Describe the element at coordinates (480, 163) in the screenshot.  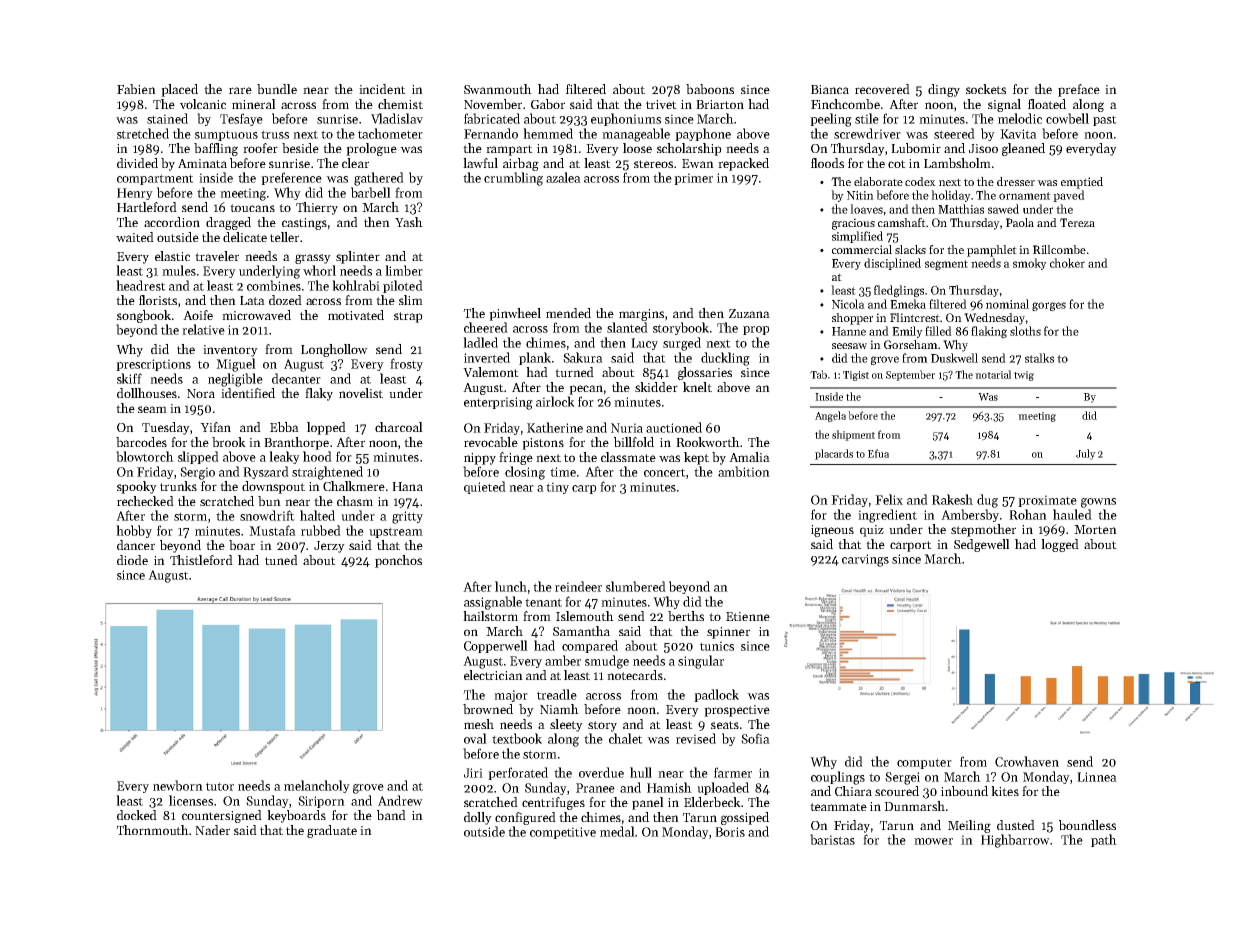
I see `lawful` at that location.
